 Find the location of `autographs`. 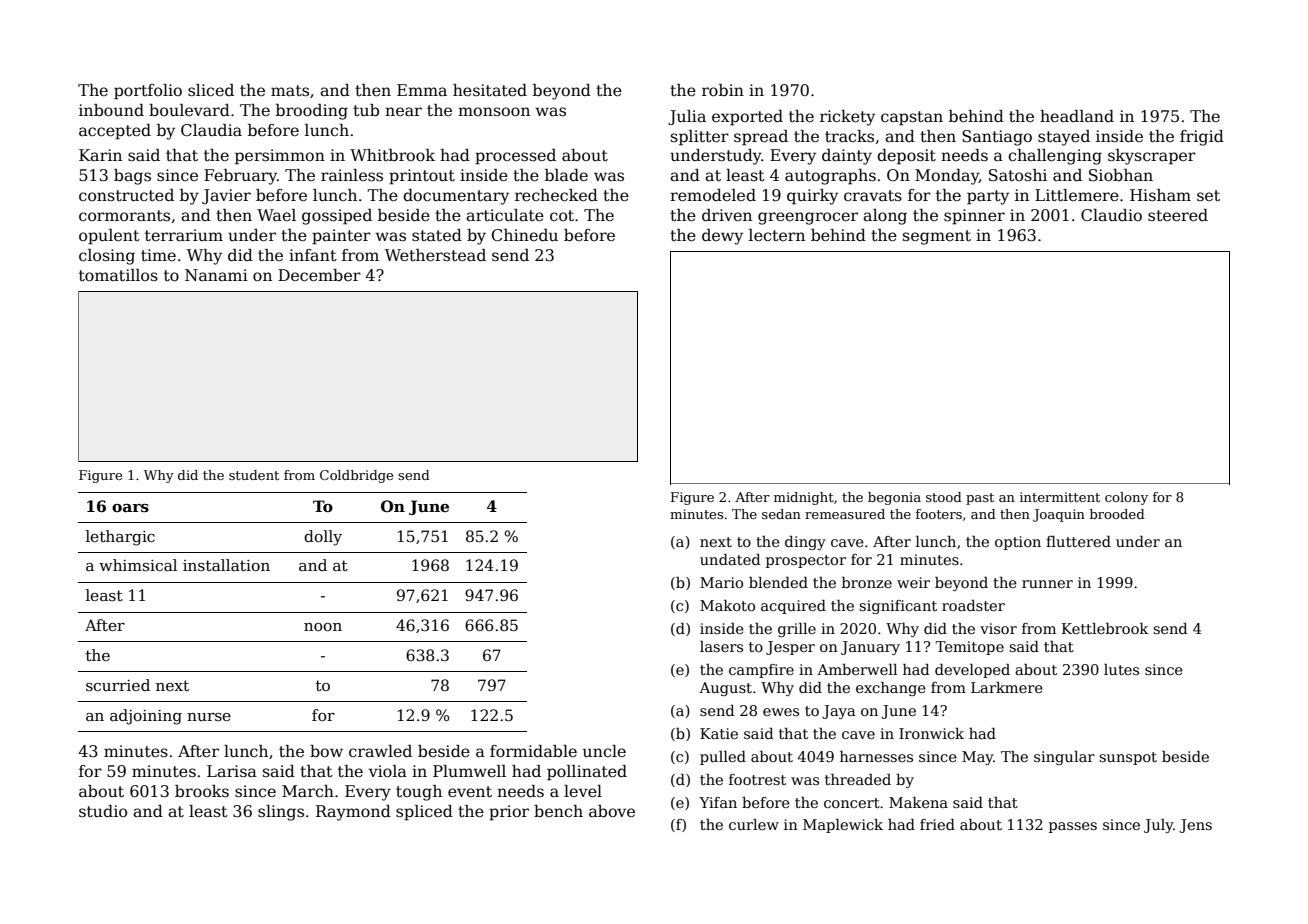

autographs is located at coordinates (830, 177).
